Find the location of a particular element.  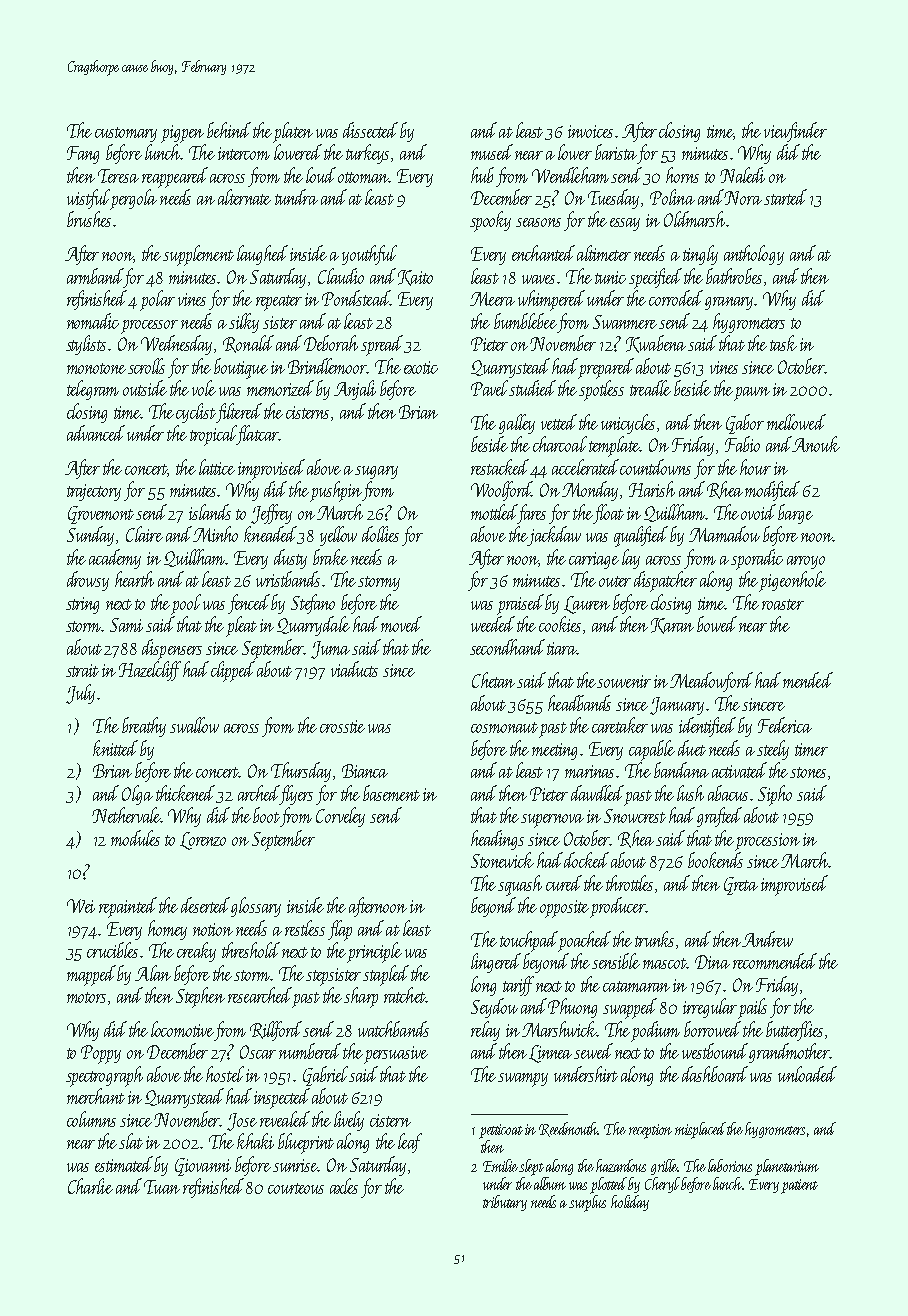

khaki is located at coordinates (255, 1141).
